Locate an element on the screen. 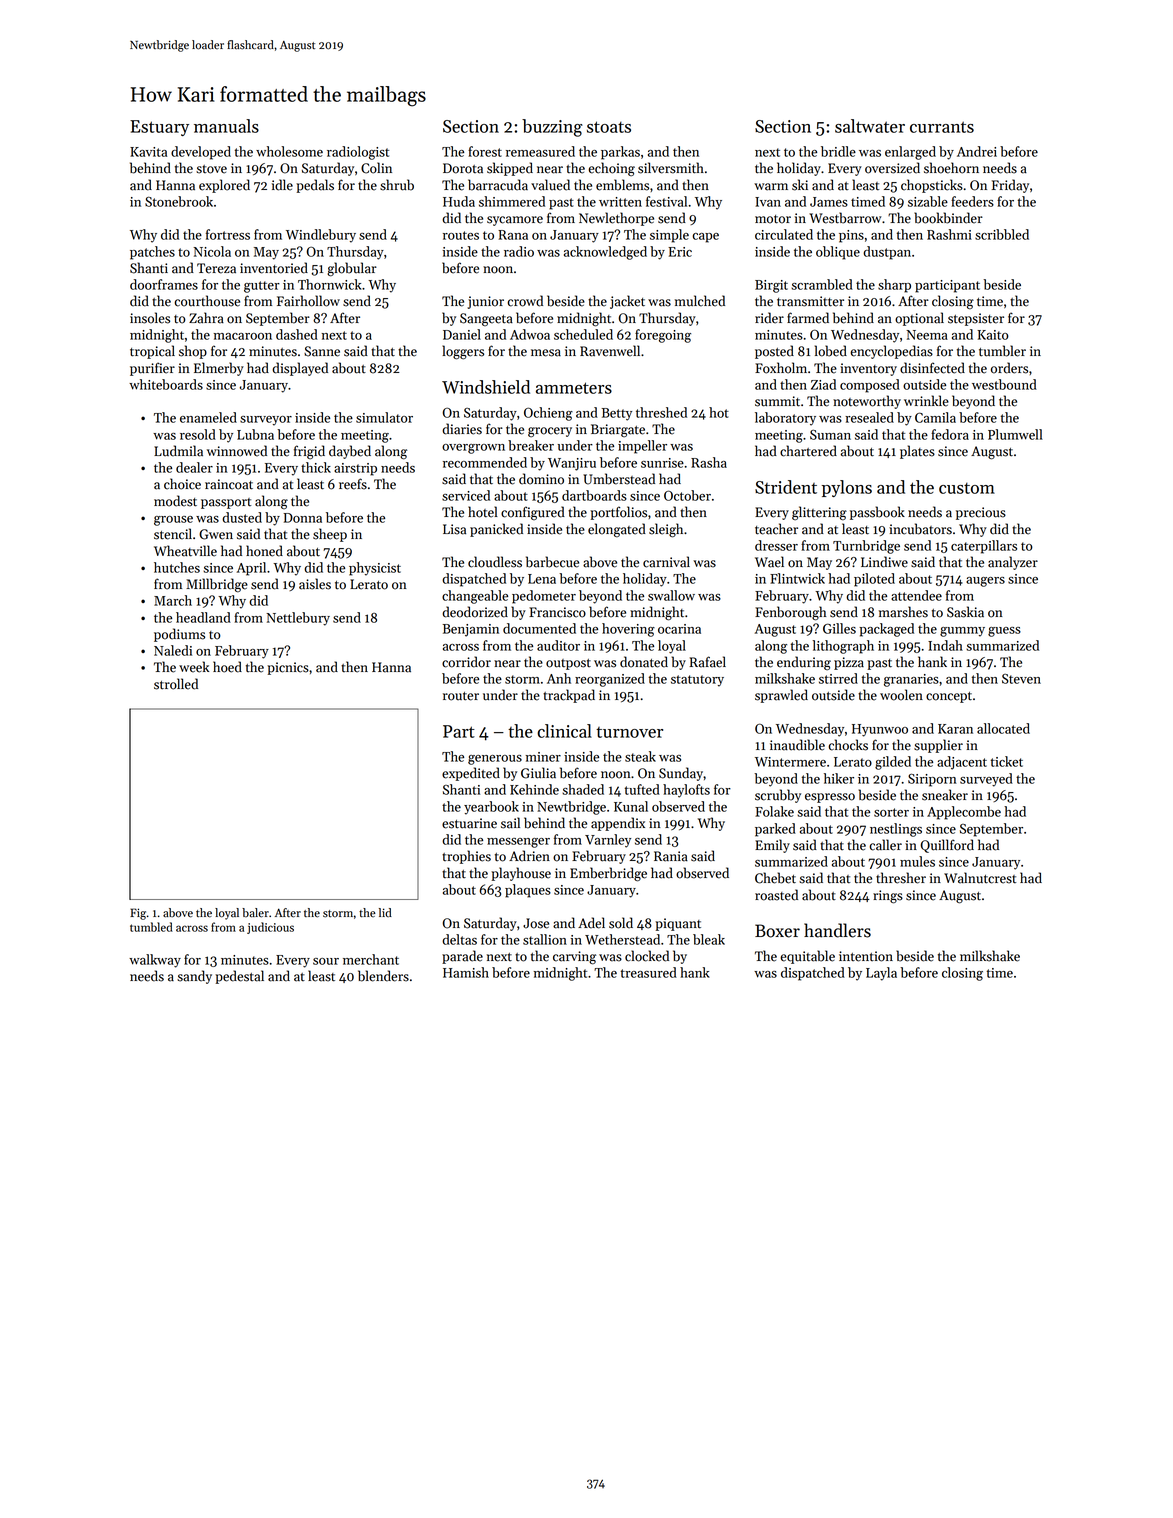  Layla is located at coordinates (881, 974).
